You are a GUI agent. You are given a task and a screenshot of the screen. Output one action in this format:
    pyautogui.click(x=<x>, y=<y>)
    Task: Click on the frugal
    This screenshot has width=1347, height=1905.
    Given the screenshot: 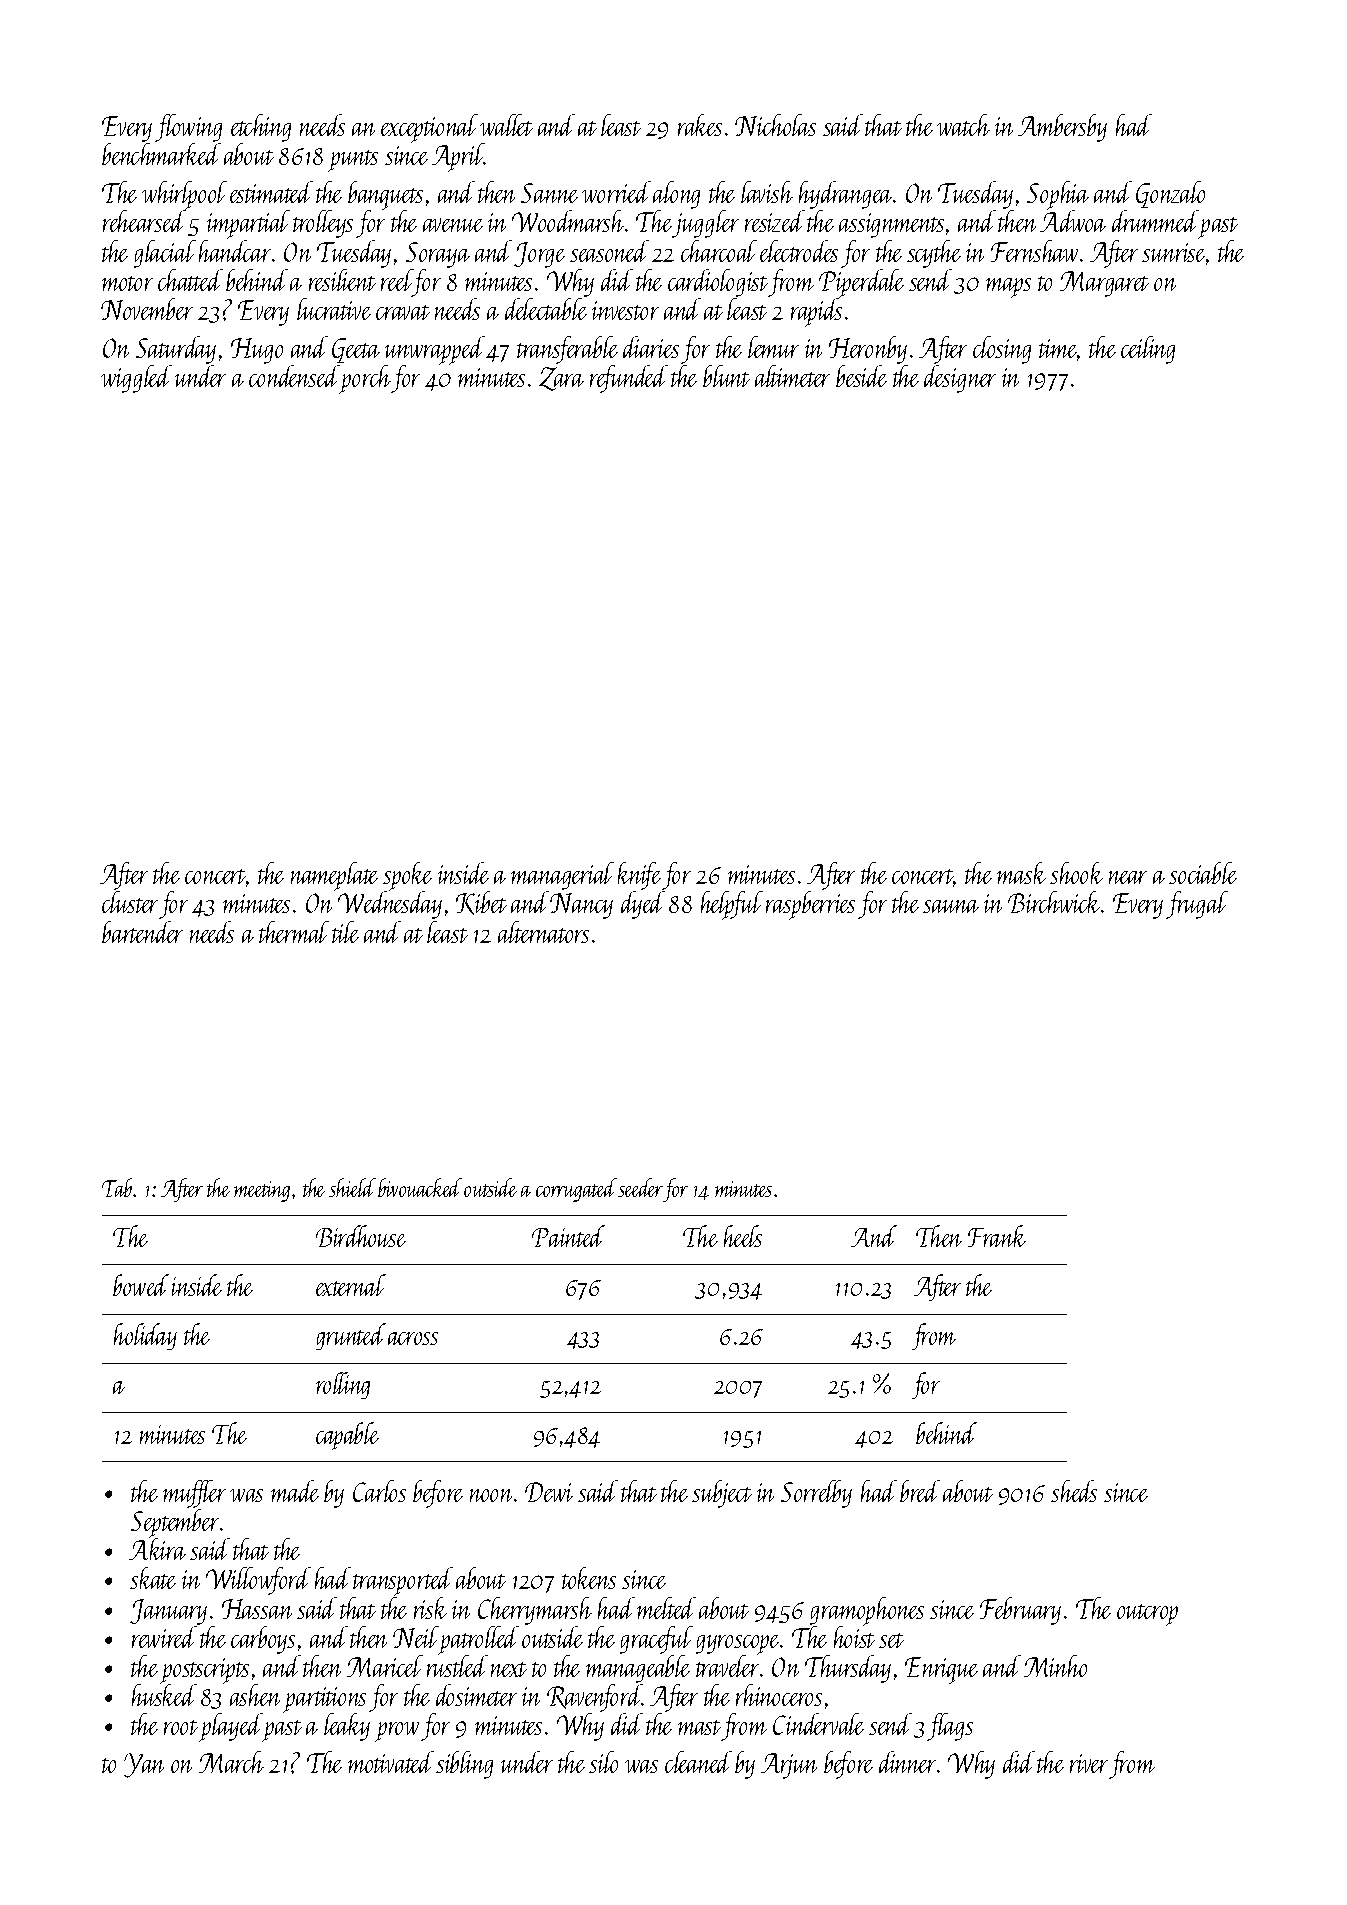 What is the action you would take?
    pyautogui.click(x=1197, y=905)
